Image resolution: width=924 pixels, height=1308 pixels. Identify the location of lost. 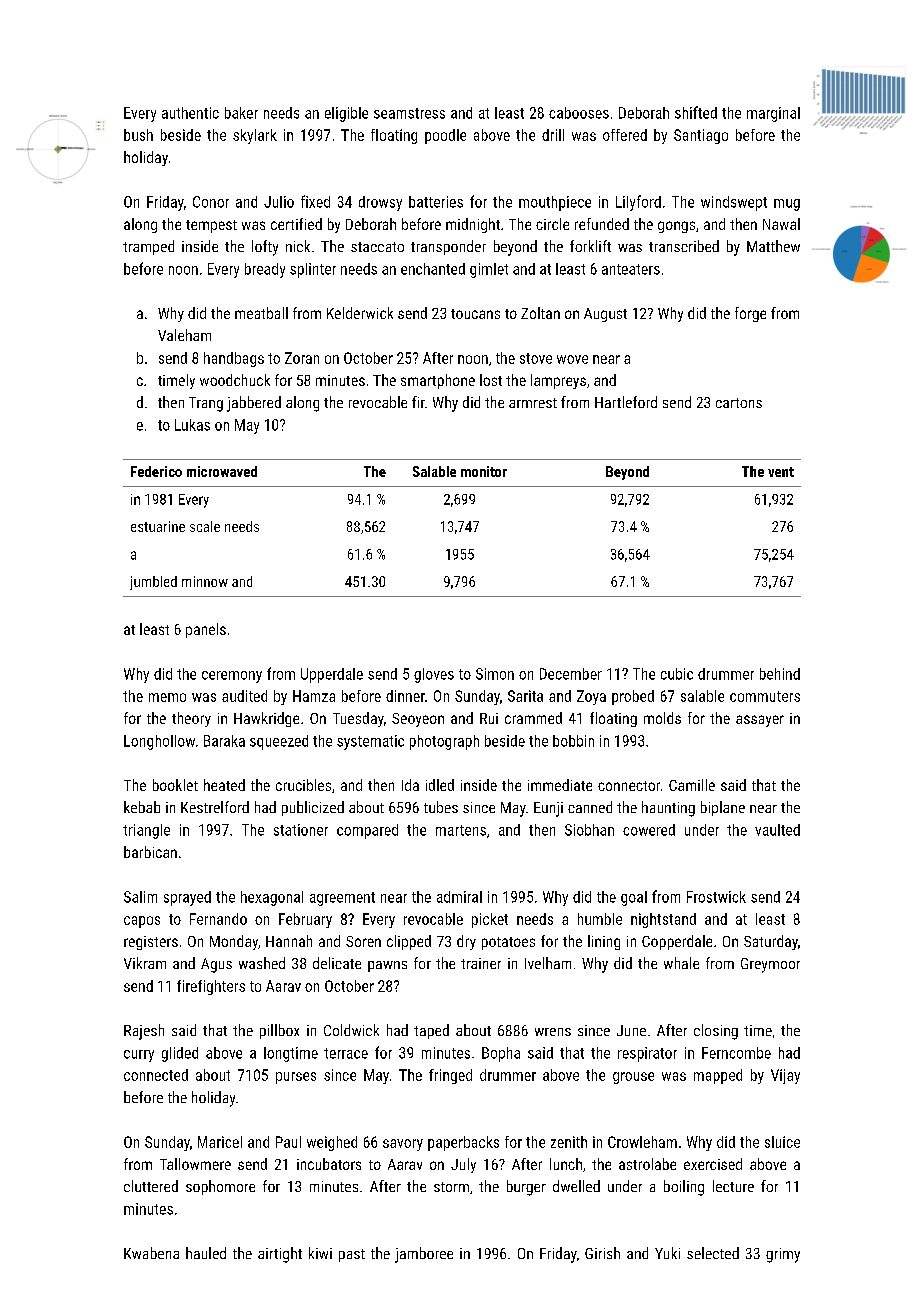
(491, 380).
